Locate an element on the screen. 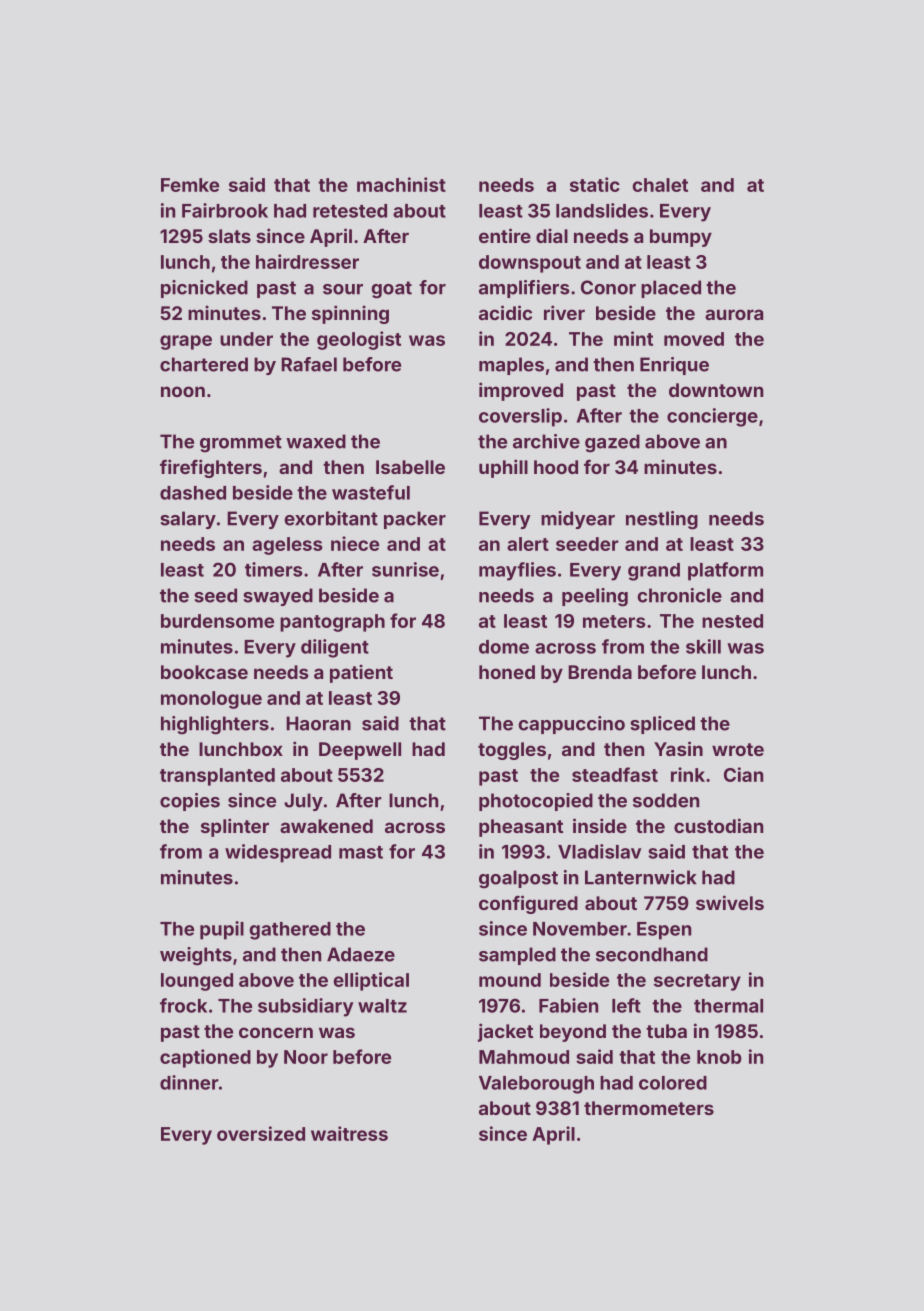  toggles is located at coordinates (512, 751).
